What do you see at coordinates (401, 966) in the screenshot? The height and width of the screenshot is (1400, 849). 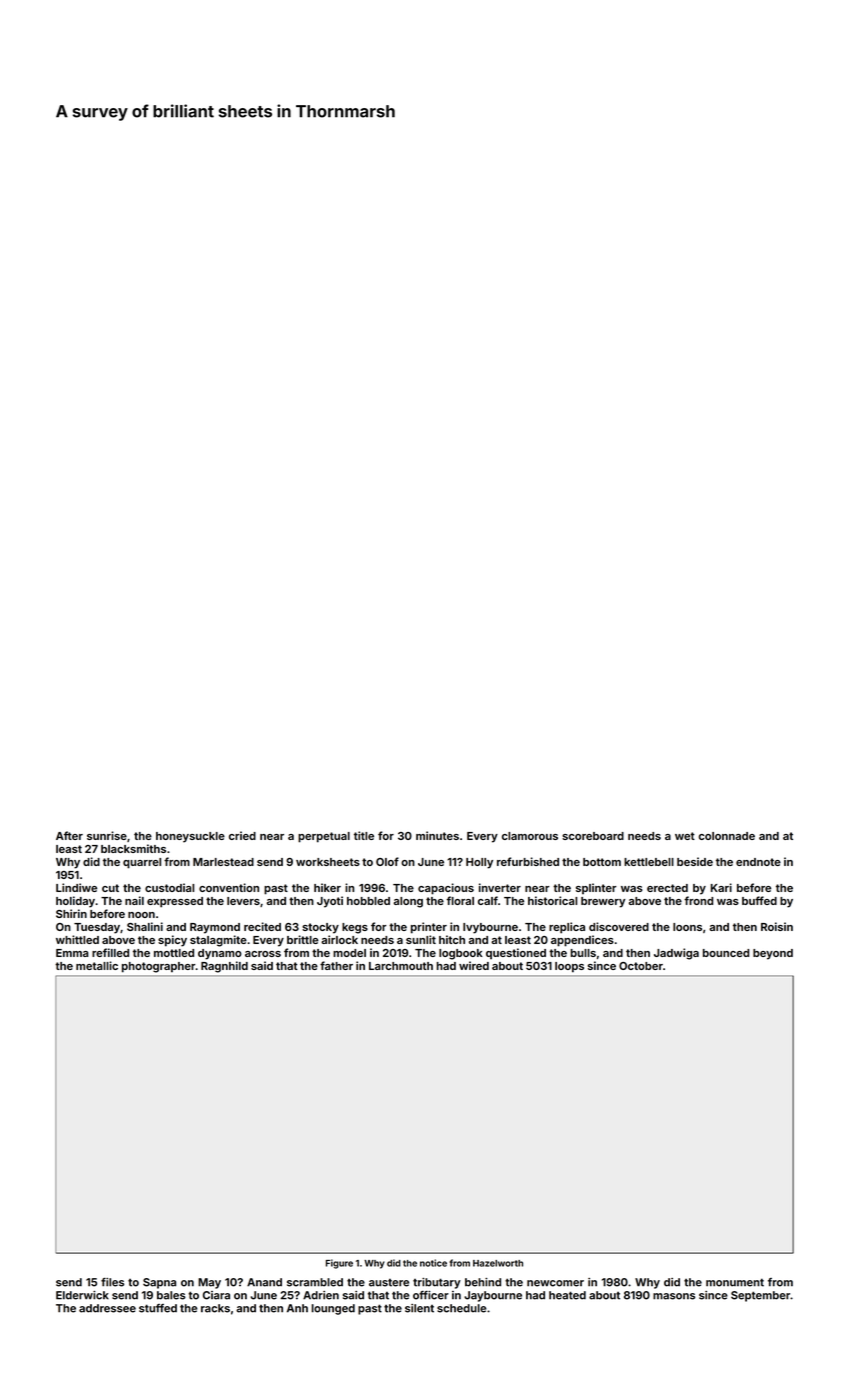 I see `Larchmouth` at bounding box center [401, 966].
